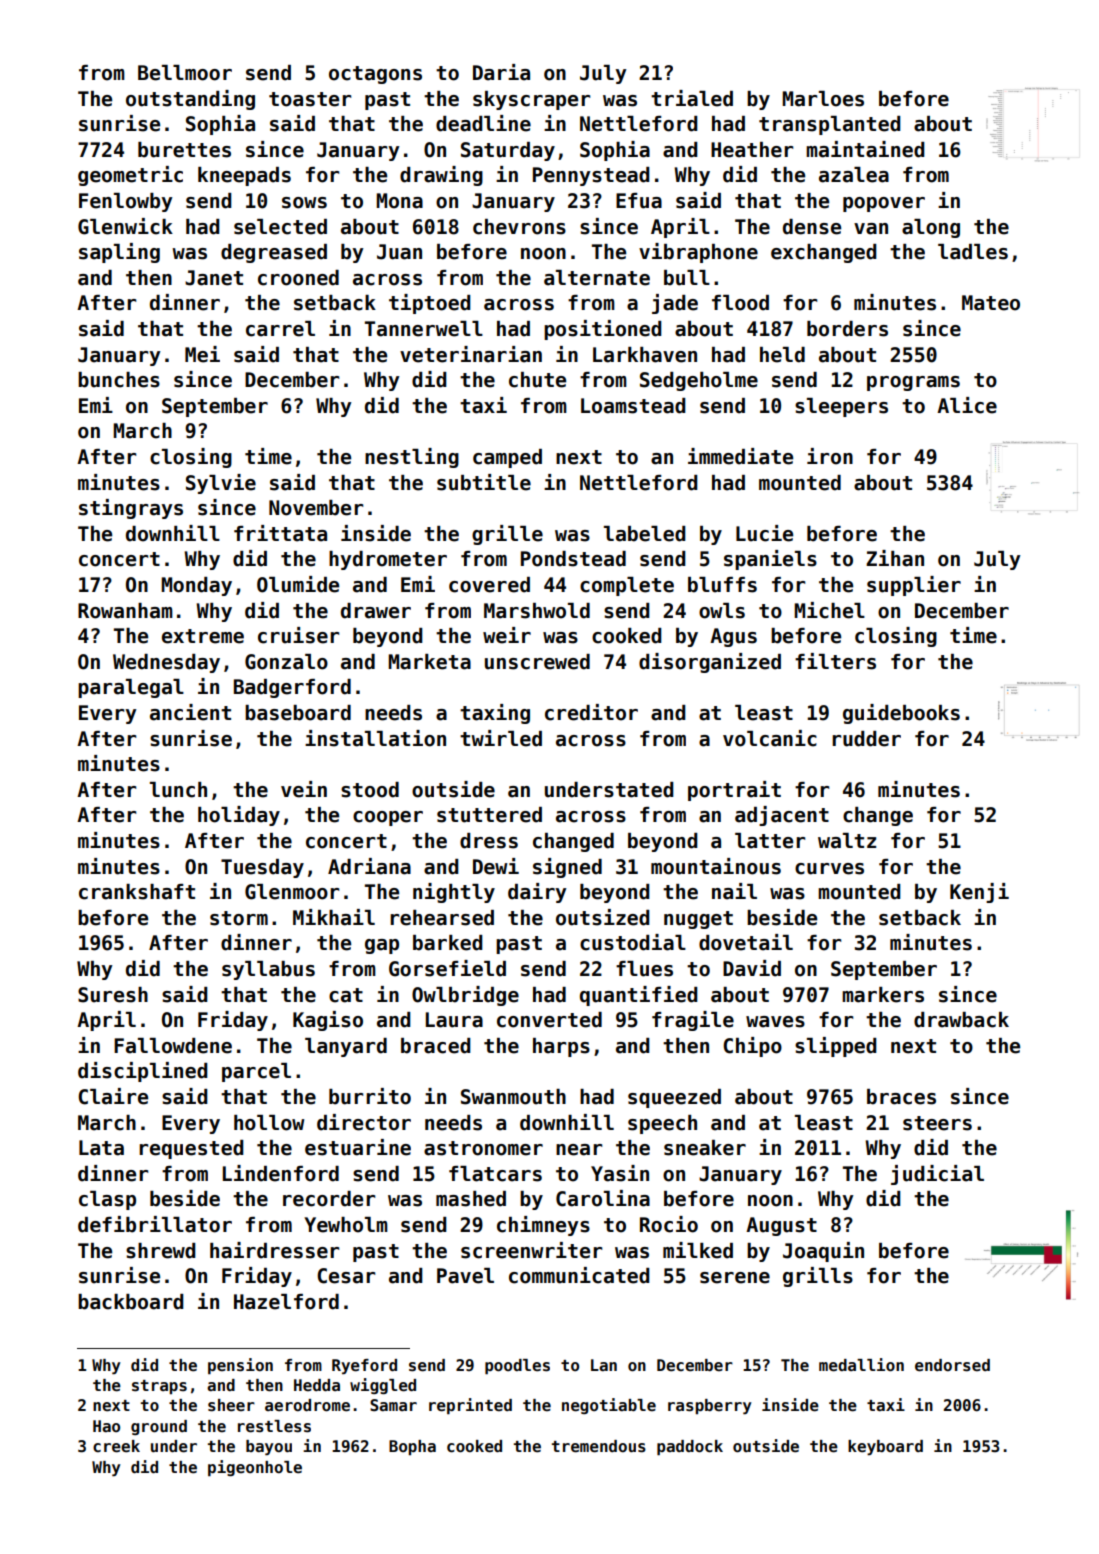 The image size is (1099, 1554). What do you see at coordinates (901, 714) in the page?
I see `guidebooks` at bounding box center [901, 714].
